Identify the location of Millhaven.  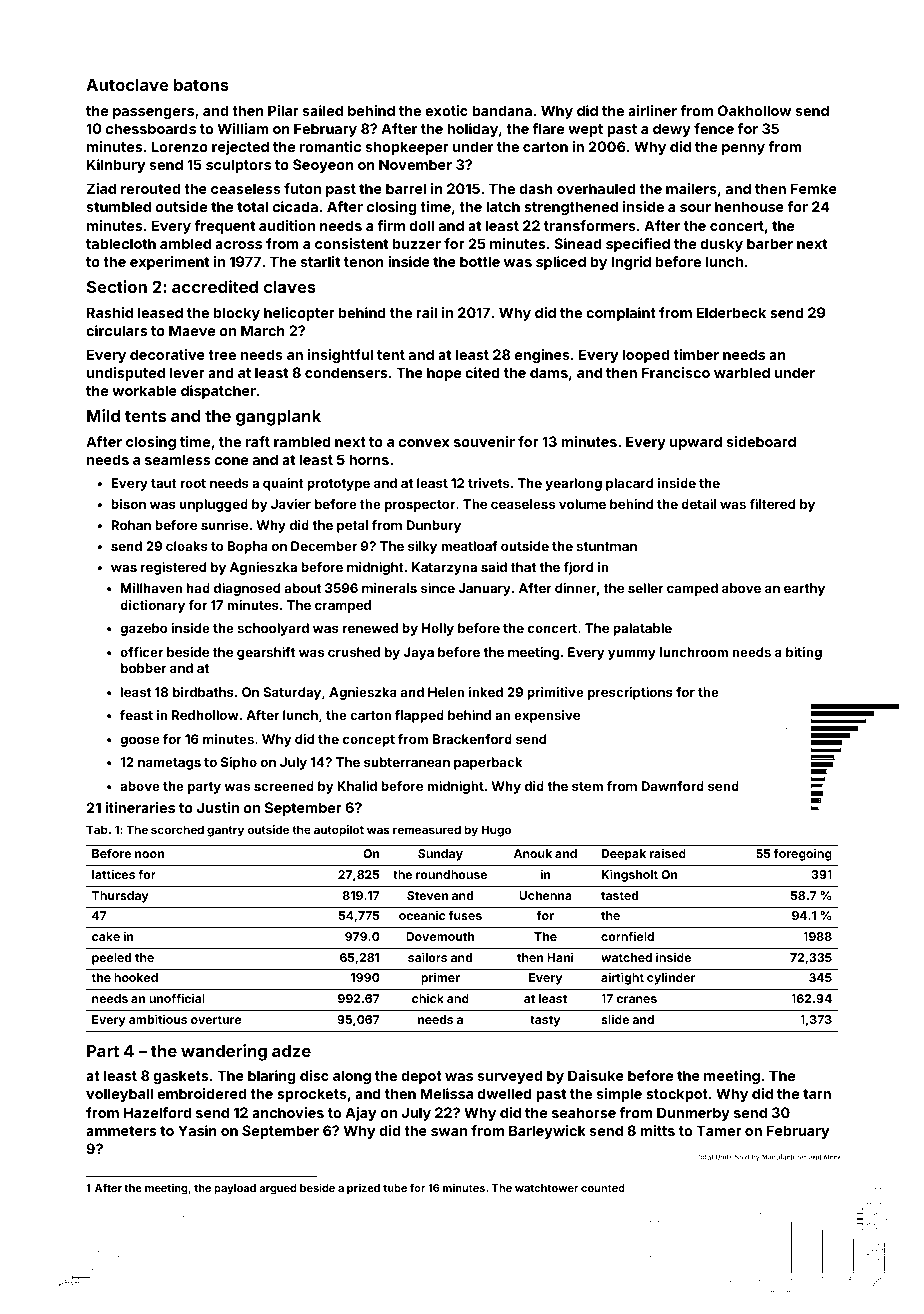
(151, 588).
